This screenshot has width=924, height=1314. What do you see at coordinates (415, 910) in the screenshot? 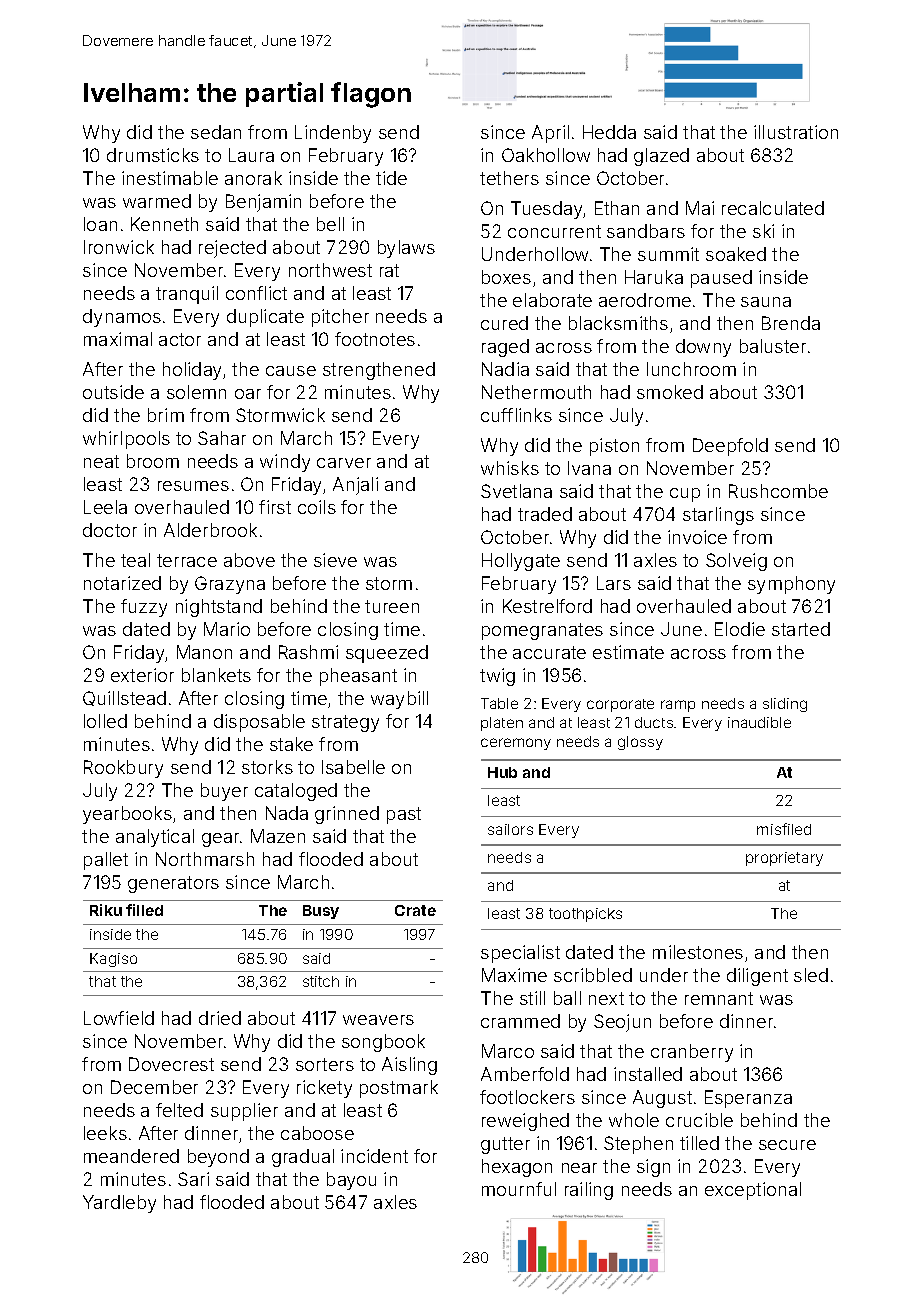
I see `Crate` at bounding box center [415, 910].
